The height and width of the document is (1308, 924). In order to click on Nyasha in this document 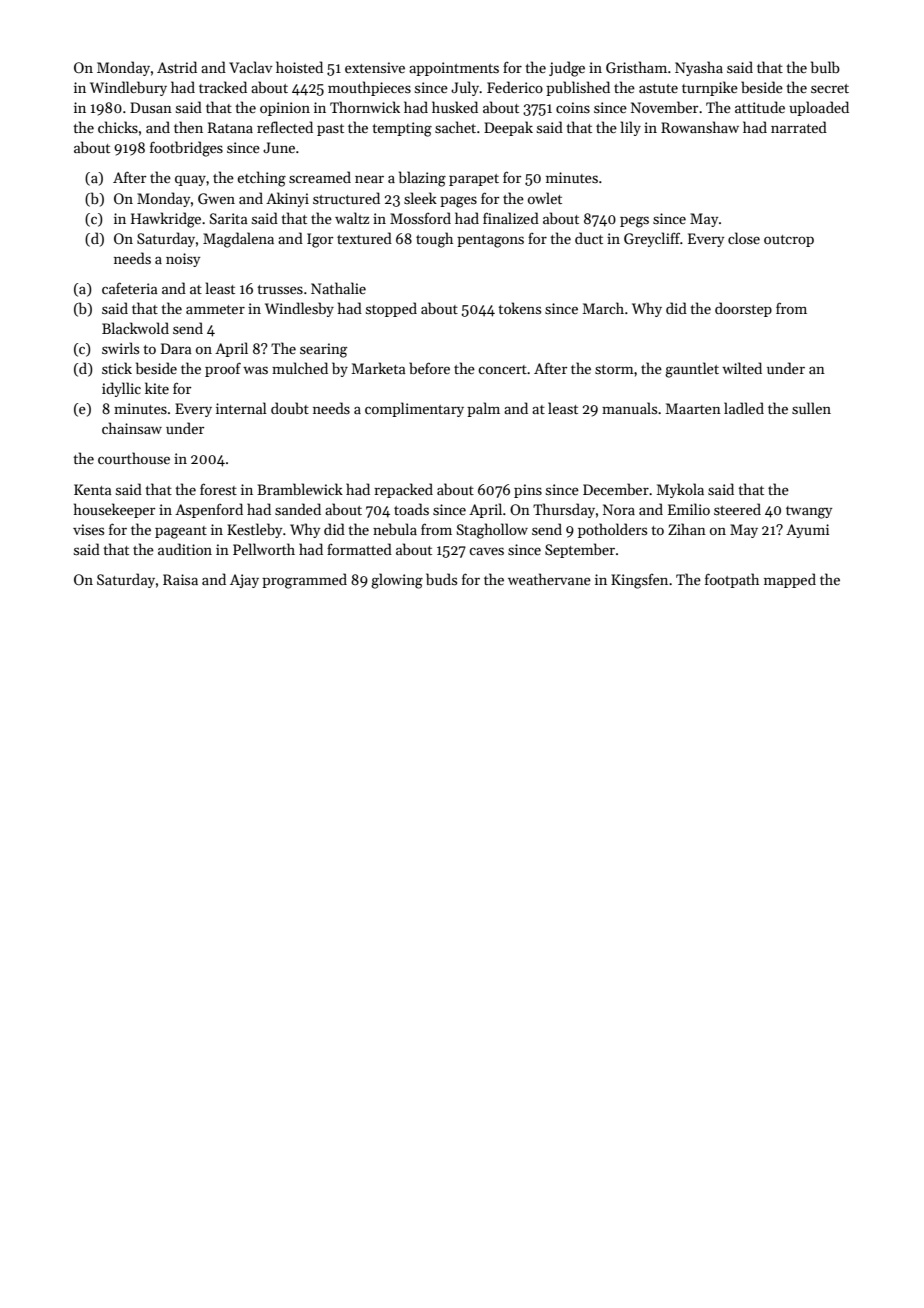, I will do `click(699, 68)`.
